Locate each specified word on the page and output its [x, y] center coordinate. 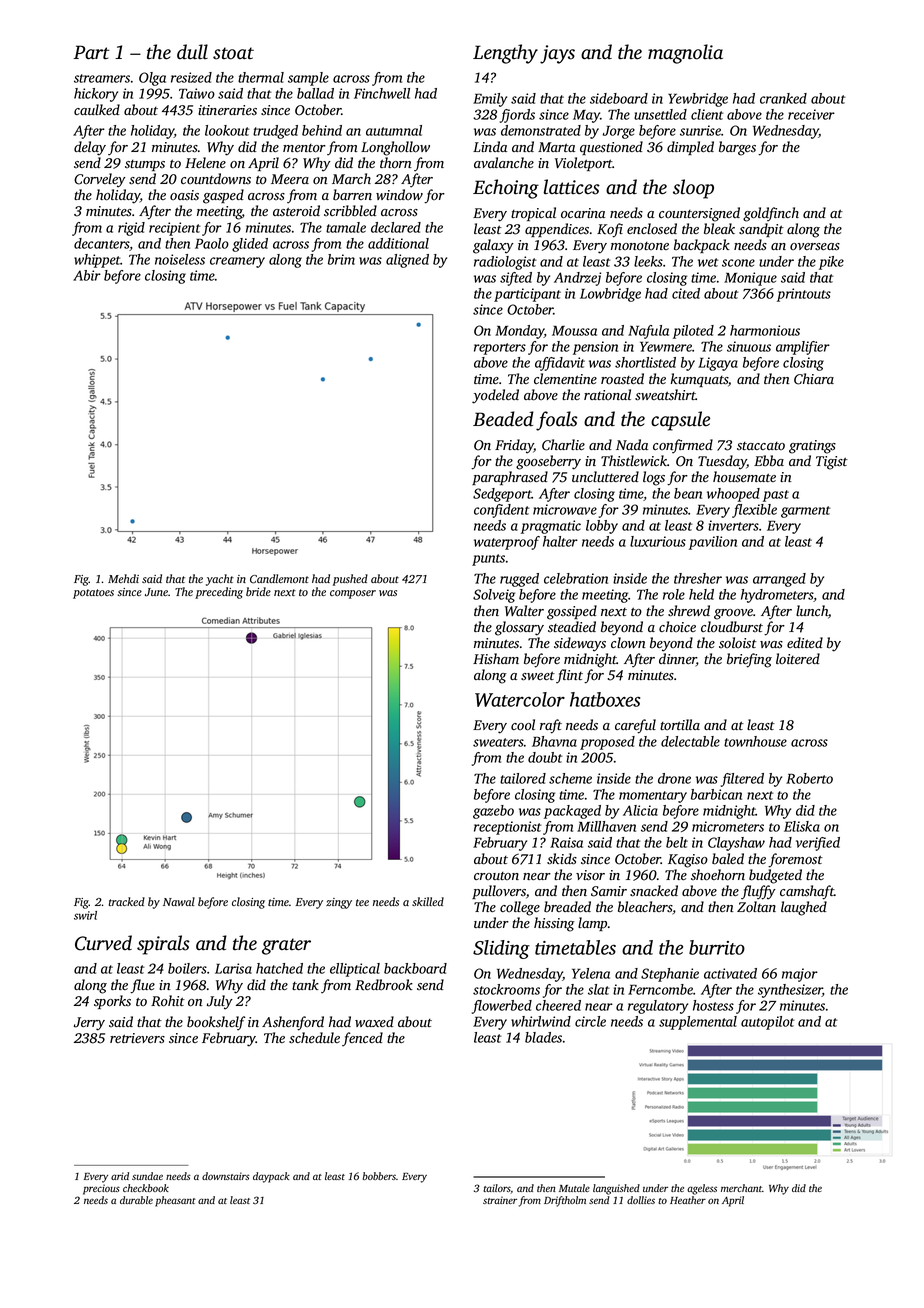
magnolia [685, 54]
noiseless [180, 259]
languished [616, 1189]
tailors [497, 1189]
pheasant [175, 1201]
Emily [490, 100]
